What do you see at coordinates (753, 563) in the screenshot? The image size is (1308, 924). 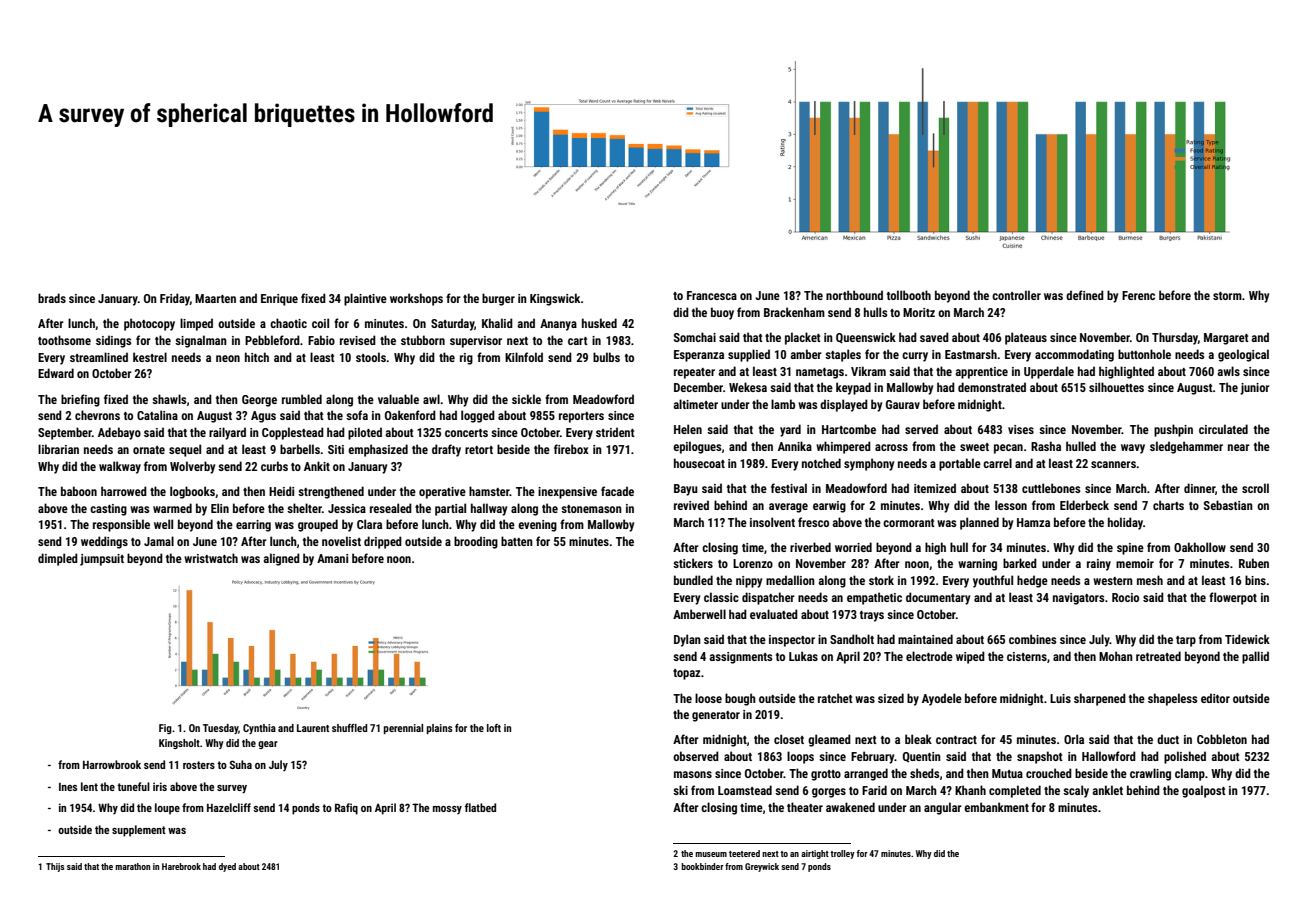 I see `Lorenzo` at bounding box center [753, 563].
